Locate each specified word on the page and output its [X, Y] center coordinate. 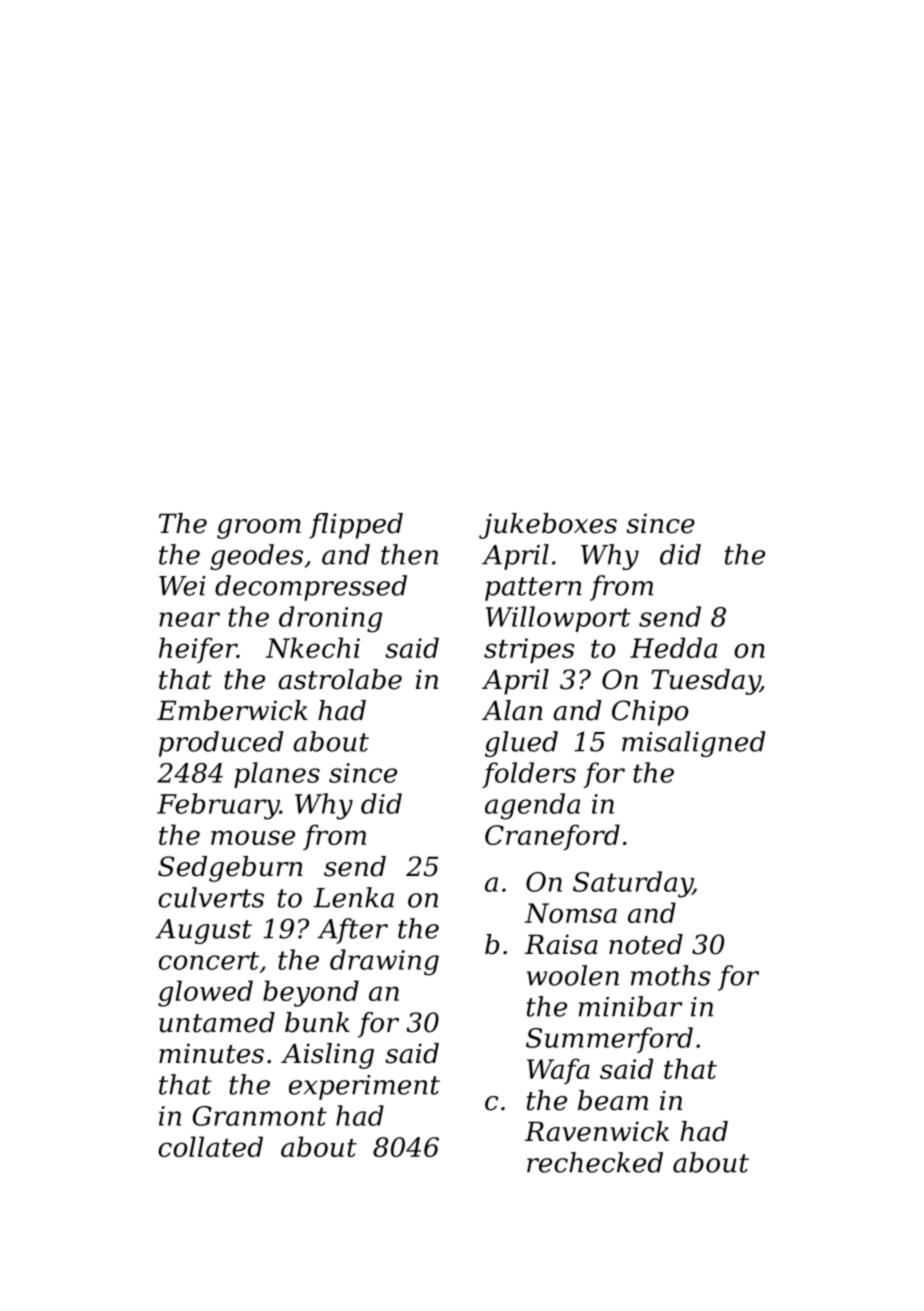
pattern [533, 589]
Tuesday [705, 682]
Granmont [260, 1116]
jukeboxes [548, 526]
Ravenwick [597, 1131]
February [218, 806]
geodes [256, 557]
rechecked [595, 1162]
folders [529, 775]
